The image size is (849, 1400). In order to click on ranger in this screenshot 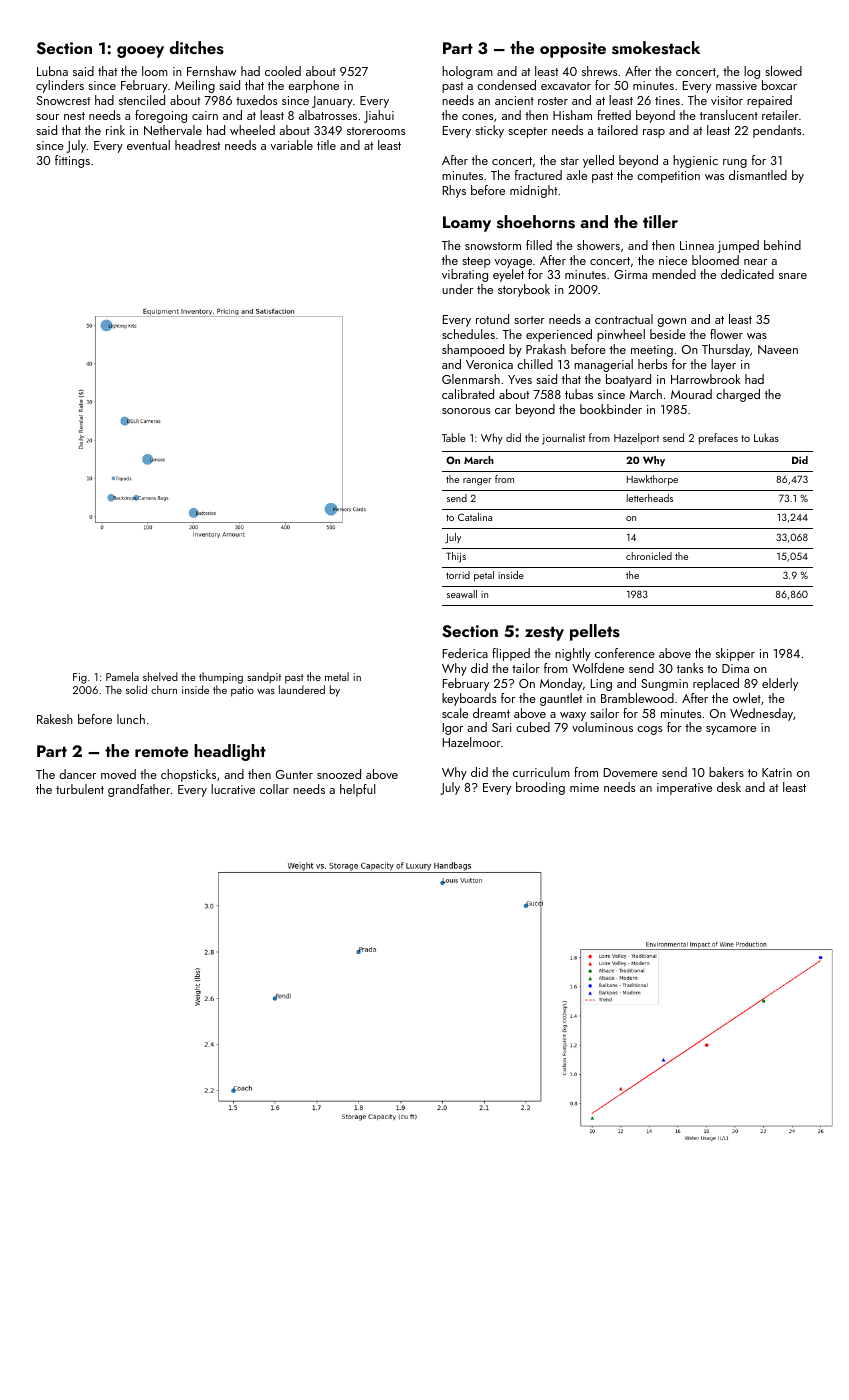, I will do `click(477, 482)`.
